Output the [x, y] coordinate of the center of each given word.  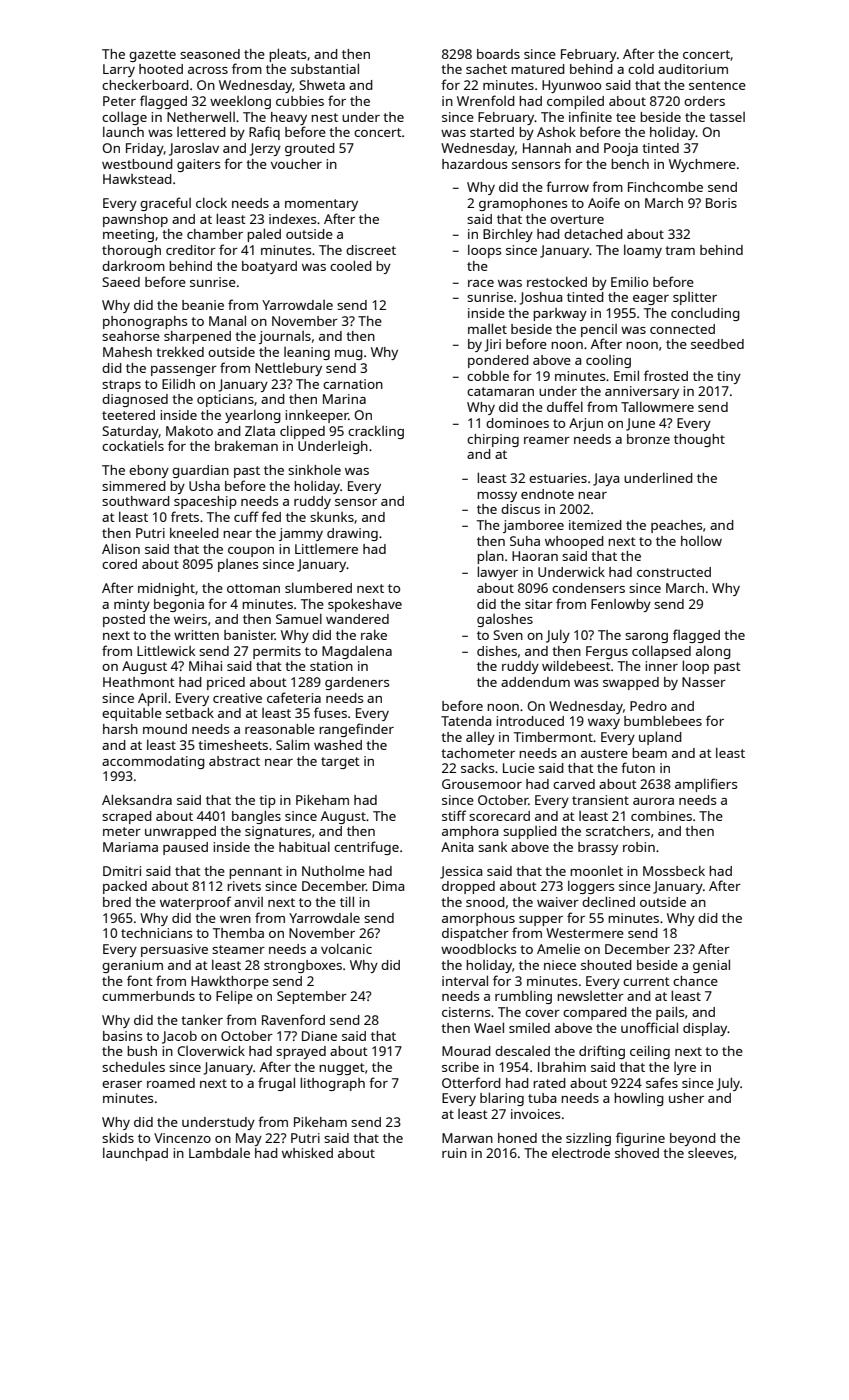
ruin [454, 1153]
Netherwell [201, 116]
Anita [457, 847]
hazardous [474, 164]
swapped [631, 683]
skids [118, 1138]
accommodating [153, 762]
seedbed [717, 344]
